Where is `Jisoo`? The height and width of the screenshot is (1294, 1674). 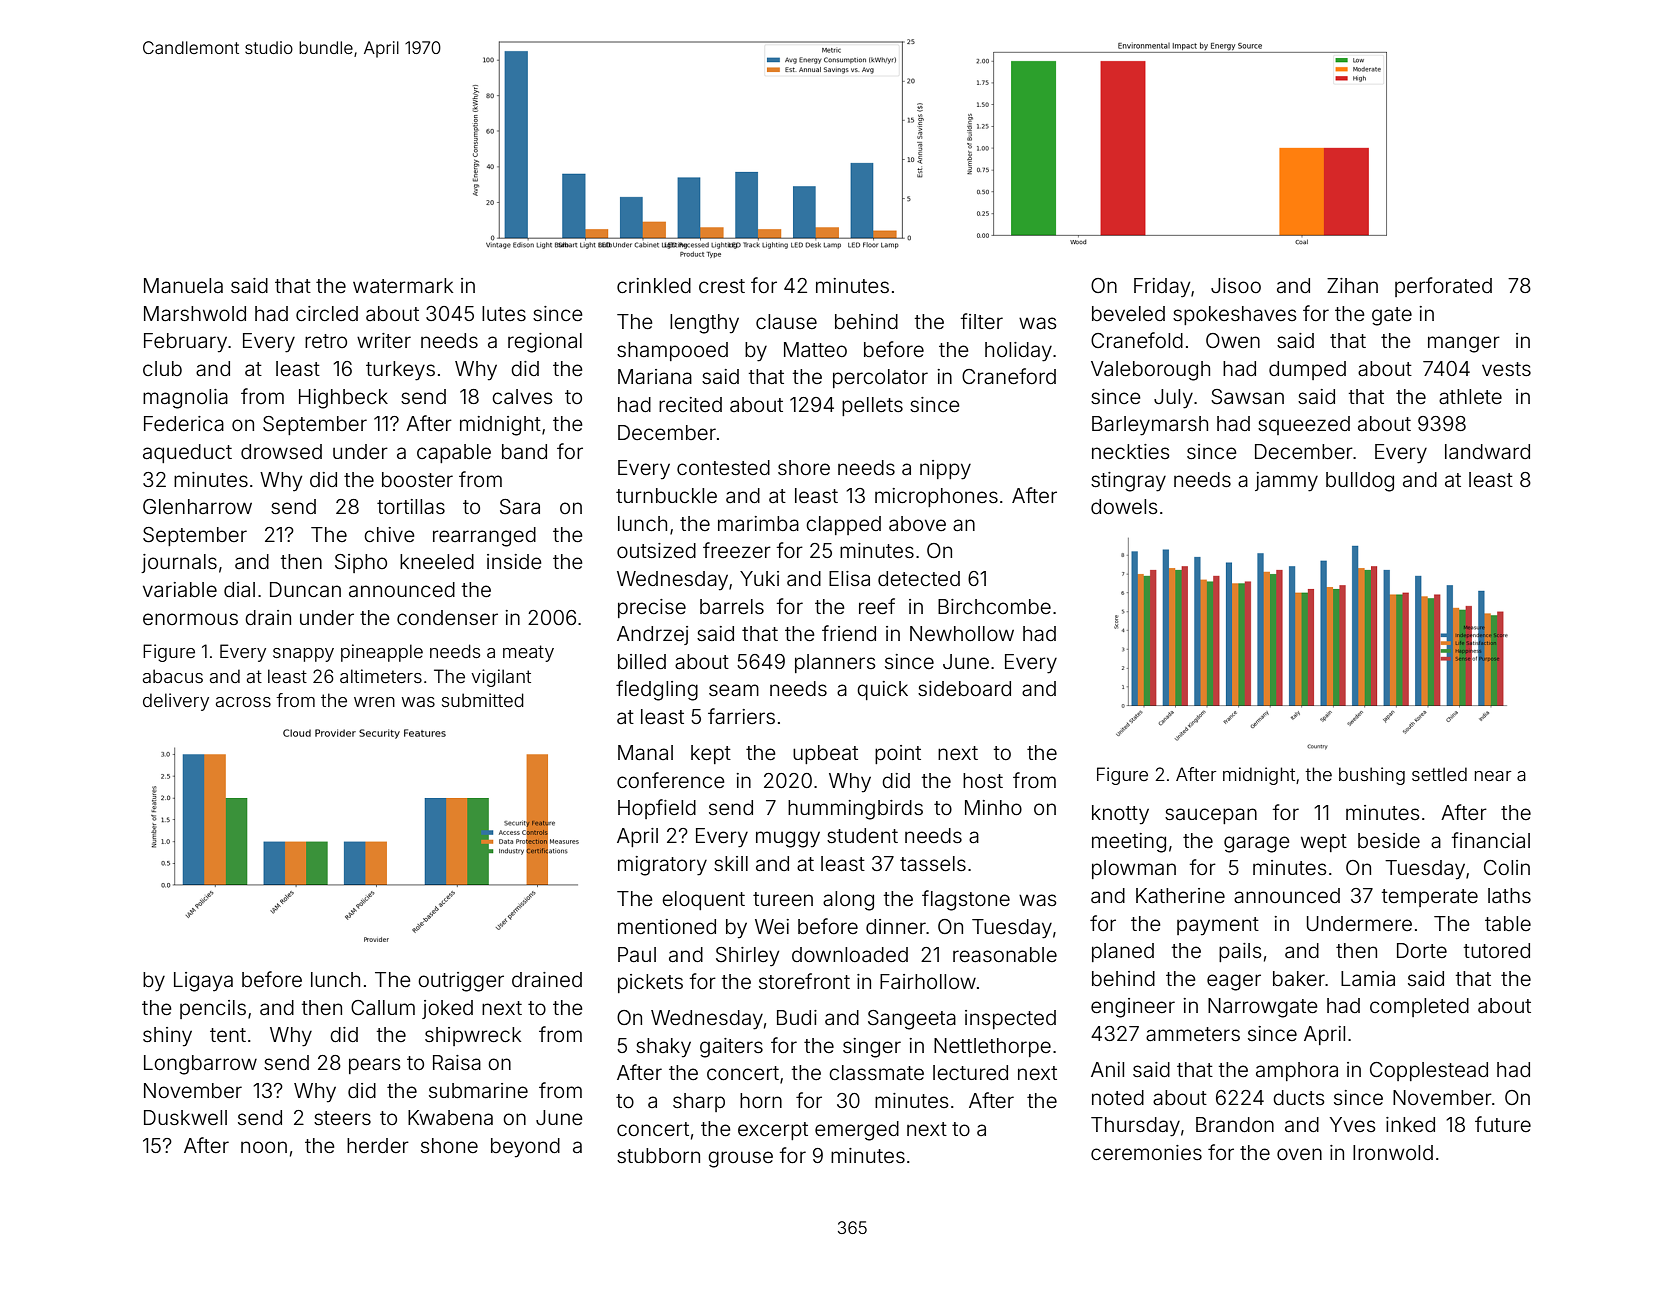
Jisoo is located at coordinates (1236, 285).
